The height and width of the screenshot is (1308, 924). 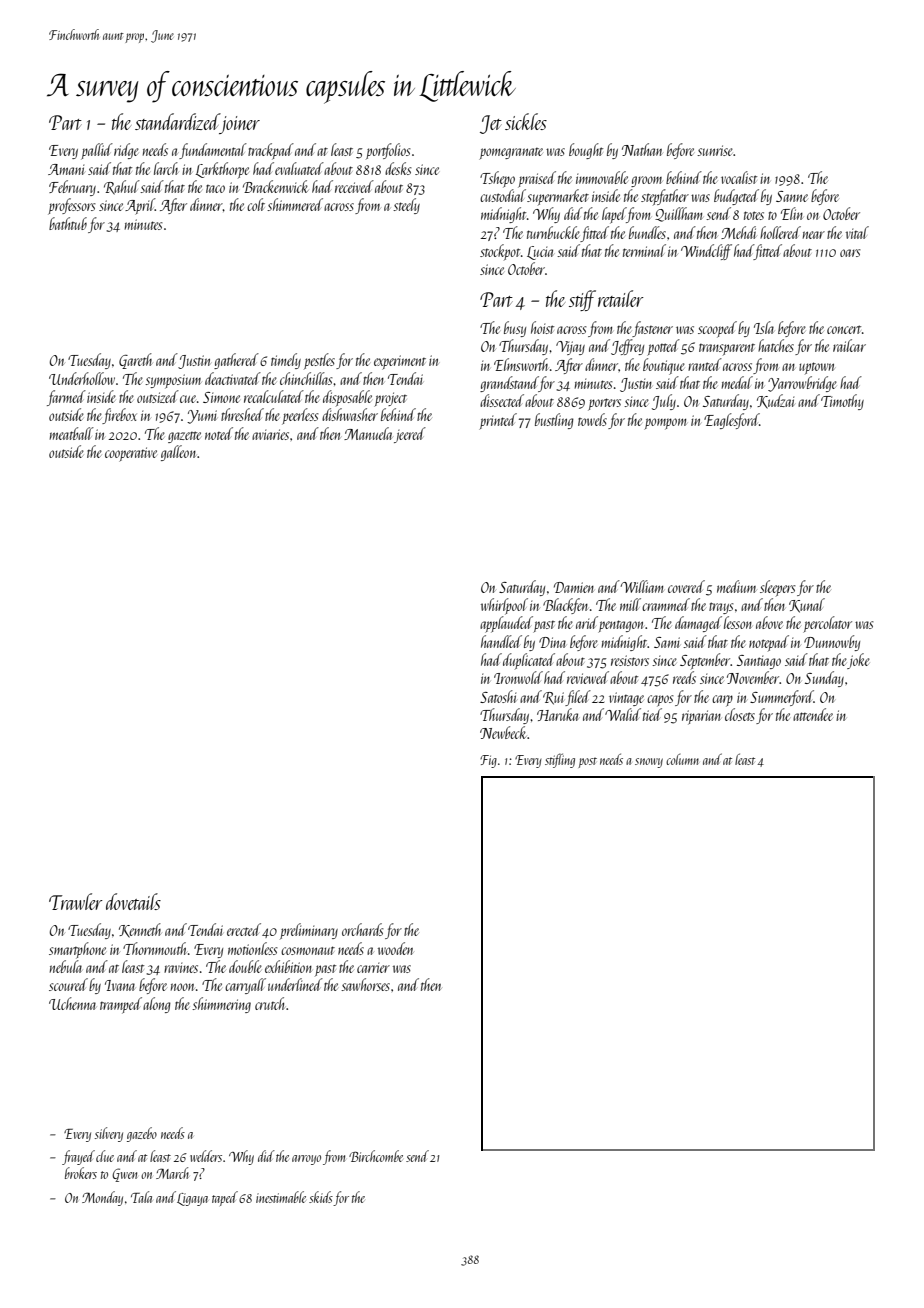 I want to click on sleepers, so click(x=778, y=588).
